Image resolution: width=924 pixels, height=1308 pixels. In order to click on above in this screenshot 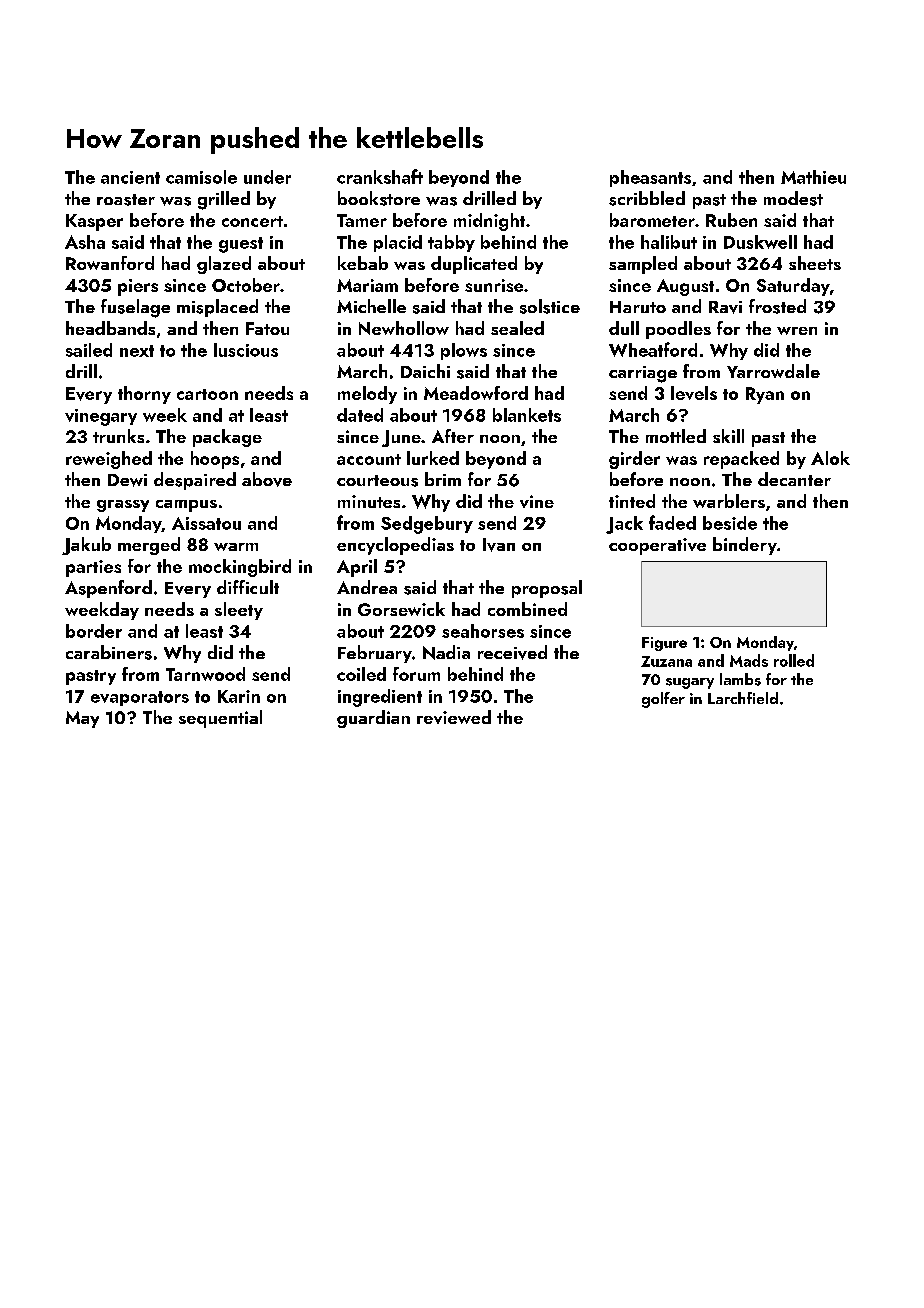, I will do `click(267, 479)`.
